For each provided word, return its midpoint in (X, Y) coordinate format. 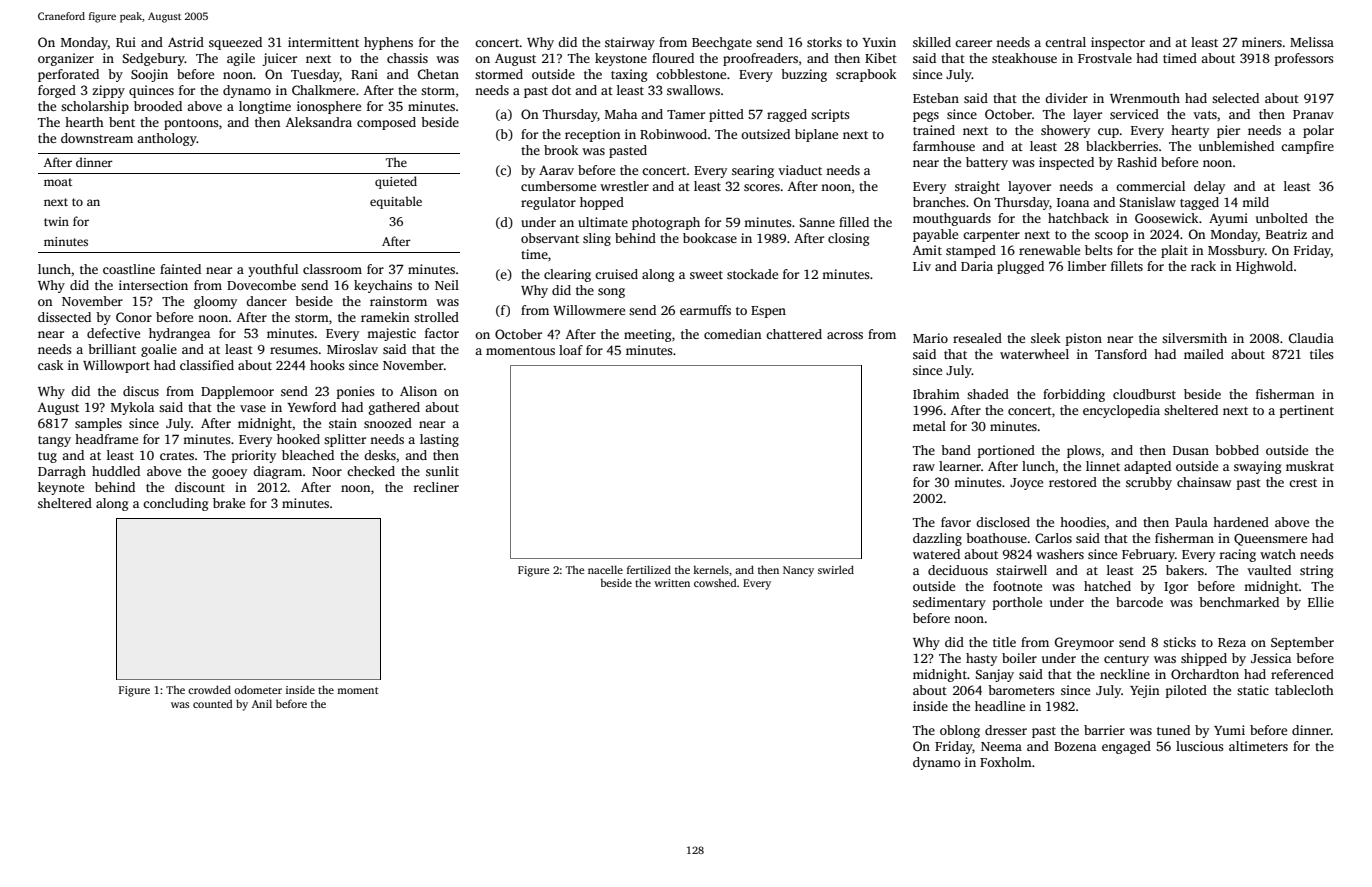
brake (229, 503)
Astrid (186, 42)
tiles (1322, 354)
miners (1262, 42)
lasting (439, 440)
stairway (630, 43)
